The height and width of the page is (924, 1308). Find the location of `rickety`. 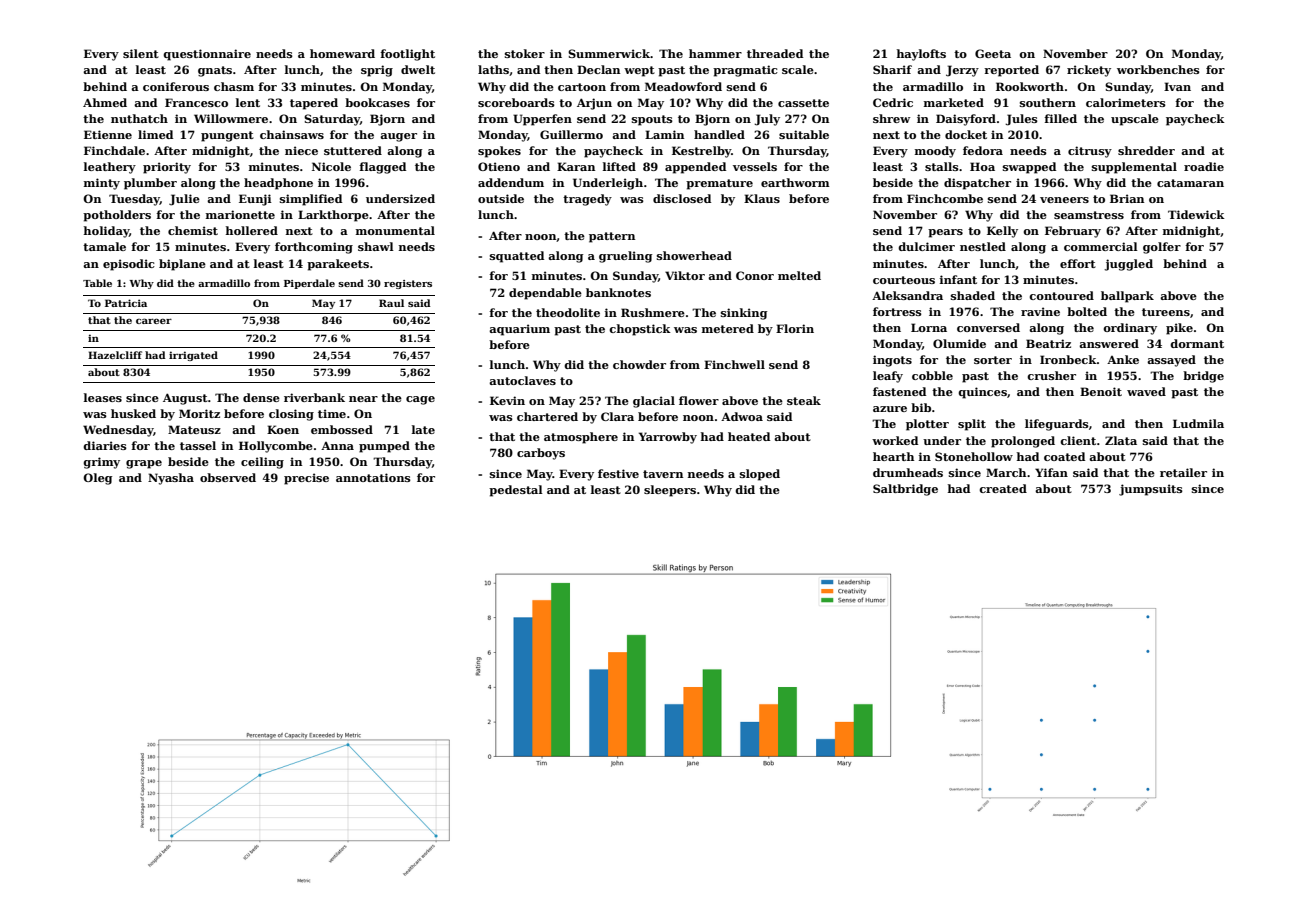

rickety is located at coordinates (1089, 71).
